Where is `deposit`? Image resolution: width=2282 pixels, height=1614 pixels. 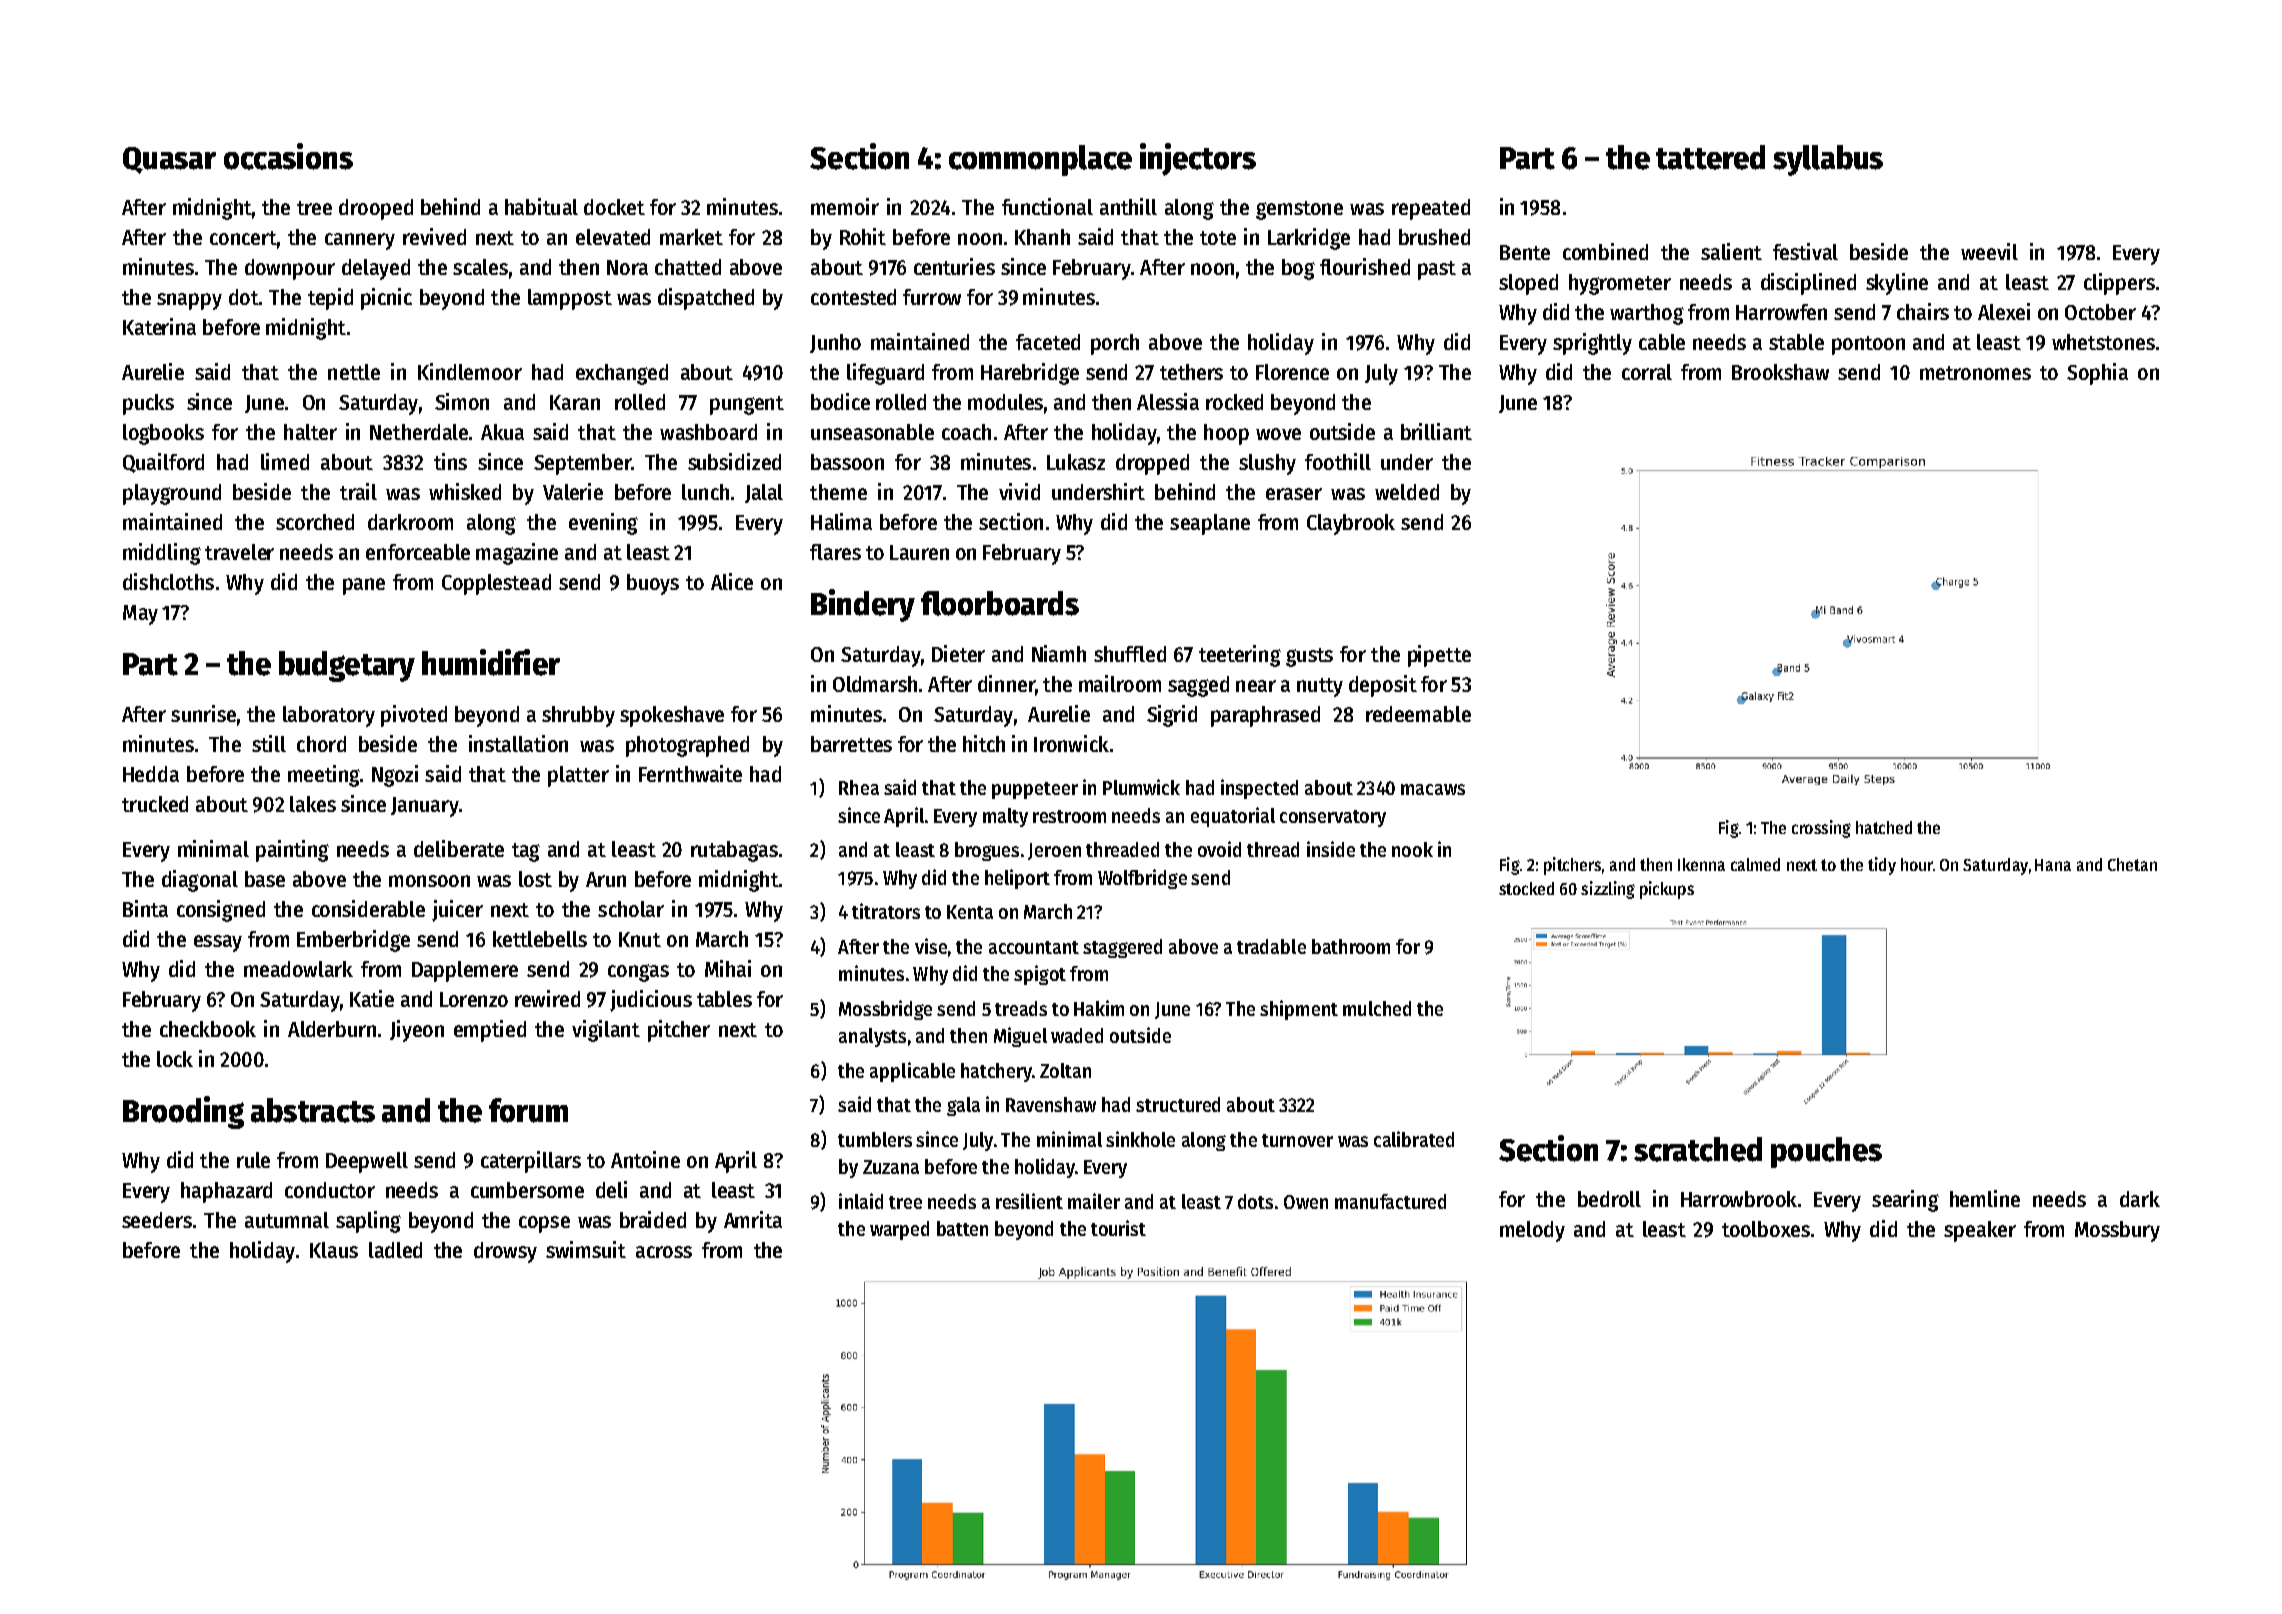 deposit is located at coordinates (1383, 686).
